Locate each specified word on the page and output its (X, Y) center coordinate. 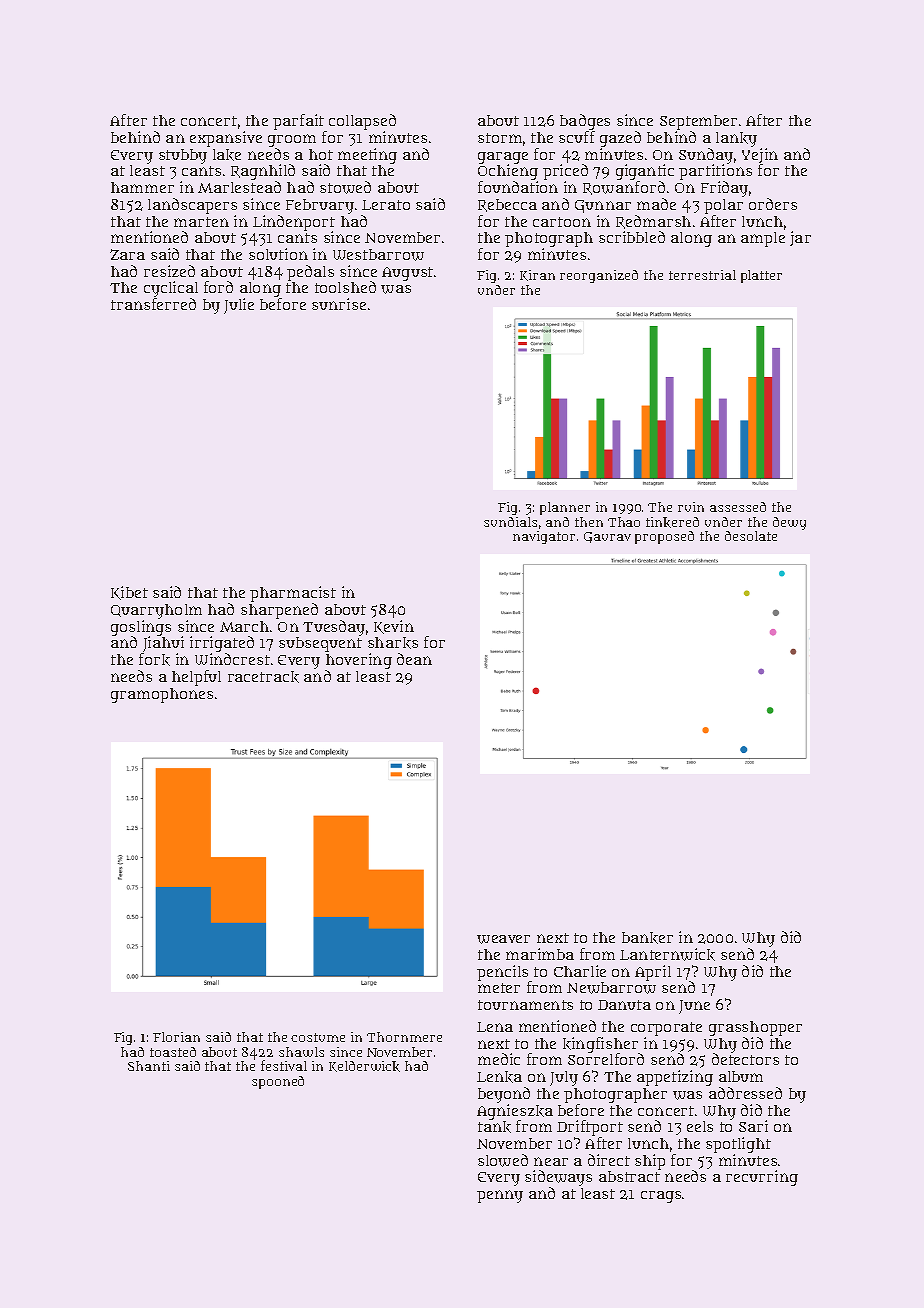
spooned (278, 1082)
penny (500, 1196)
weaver (503, 939)
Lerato (386, 205)
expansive (226, 139)
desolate (751, 536)
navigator (544, 537)
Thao (624, 522)
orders (773, 204)
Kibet (129, 593)
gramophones (162, 695)
